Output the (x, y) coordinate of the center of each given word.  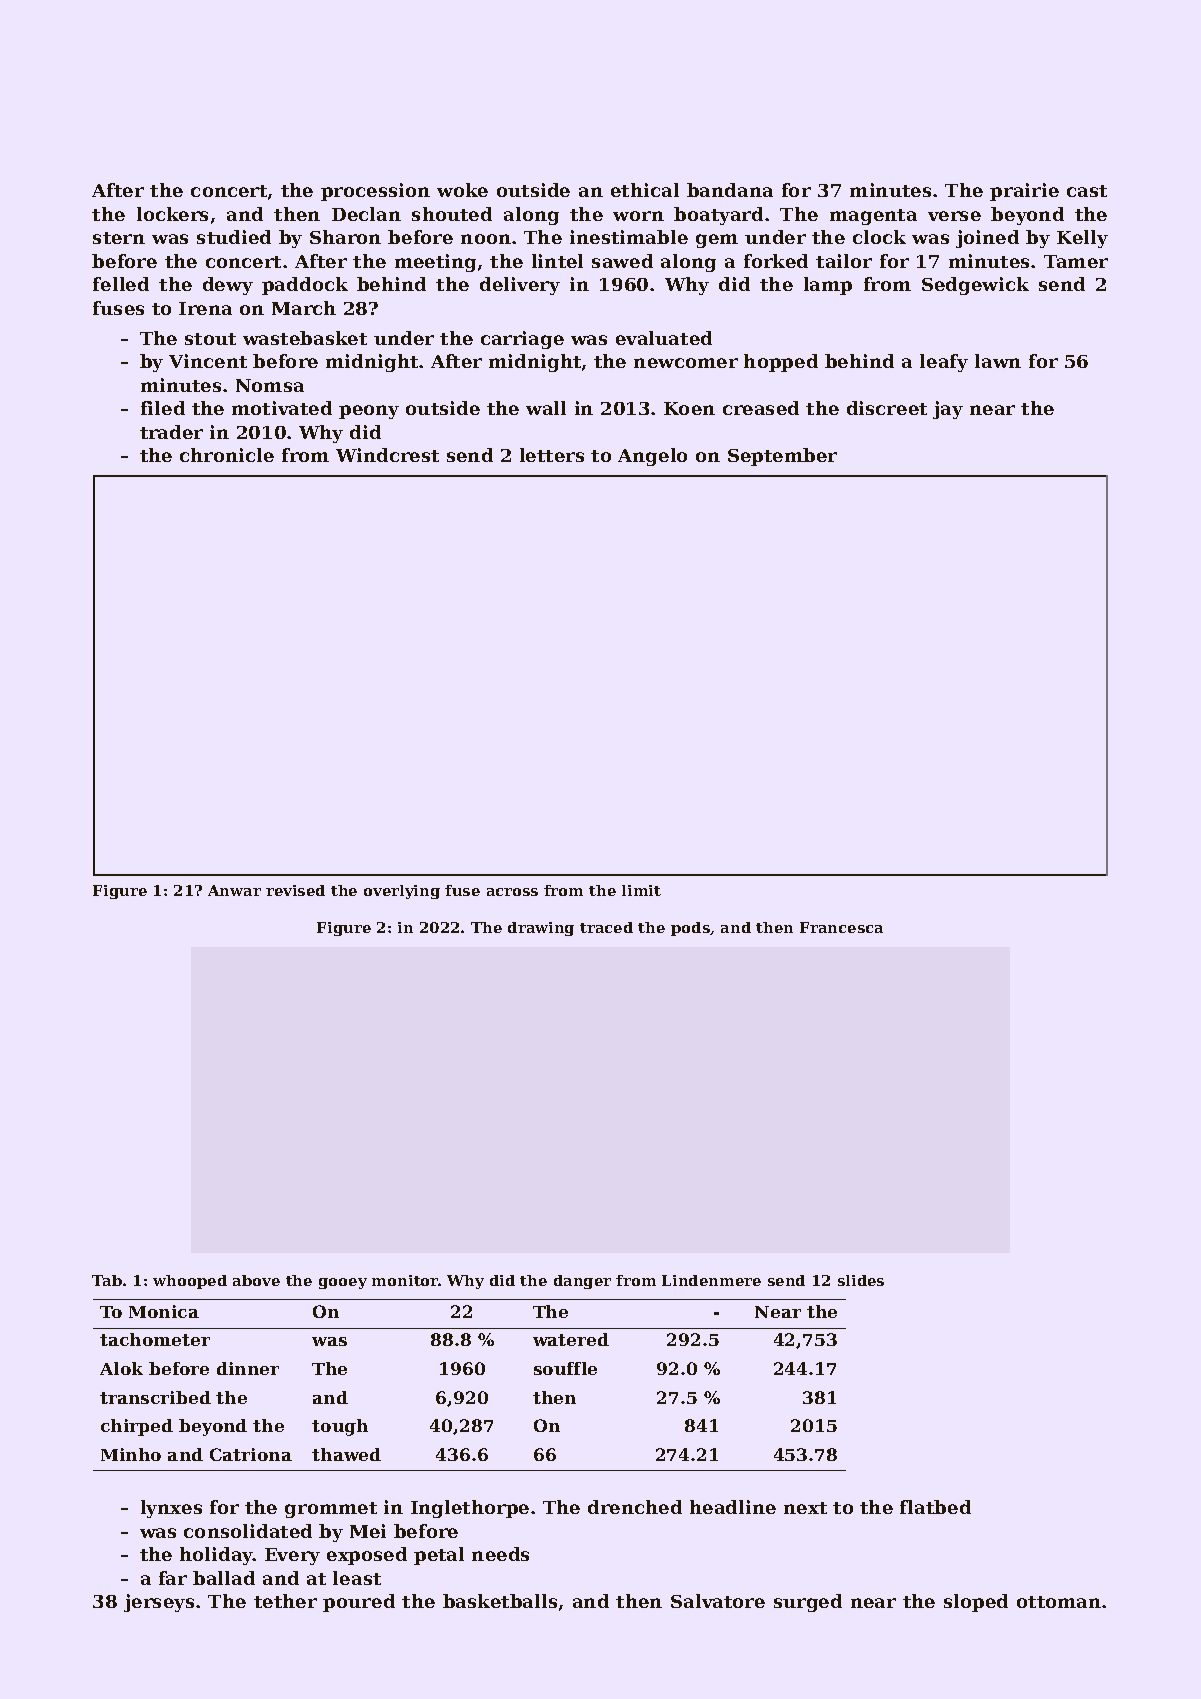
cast (1087, 191)
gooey (343, 1283)
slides (861, 1280)
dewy (228, 286)
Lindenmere (711, 1280)
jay (948, 410)
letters (552, 455)
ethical (645, 190)
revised (295, 890)
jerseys (159, 1603)
